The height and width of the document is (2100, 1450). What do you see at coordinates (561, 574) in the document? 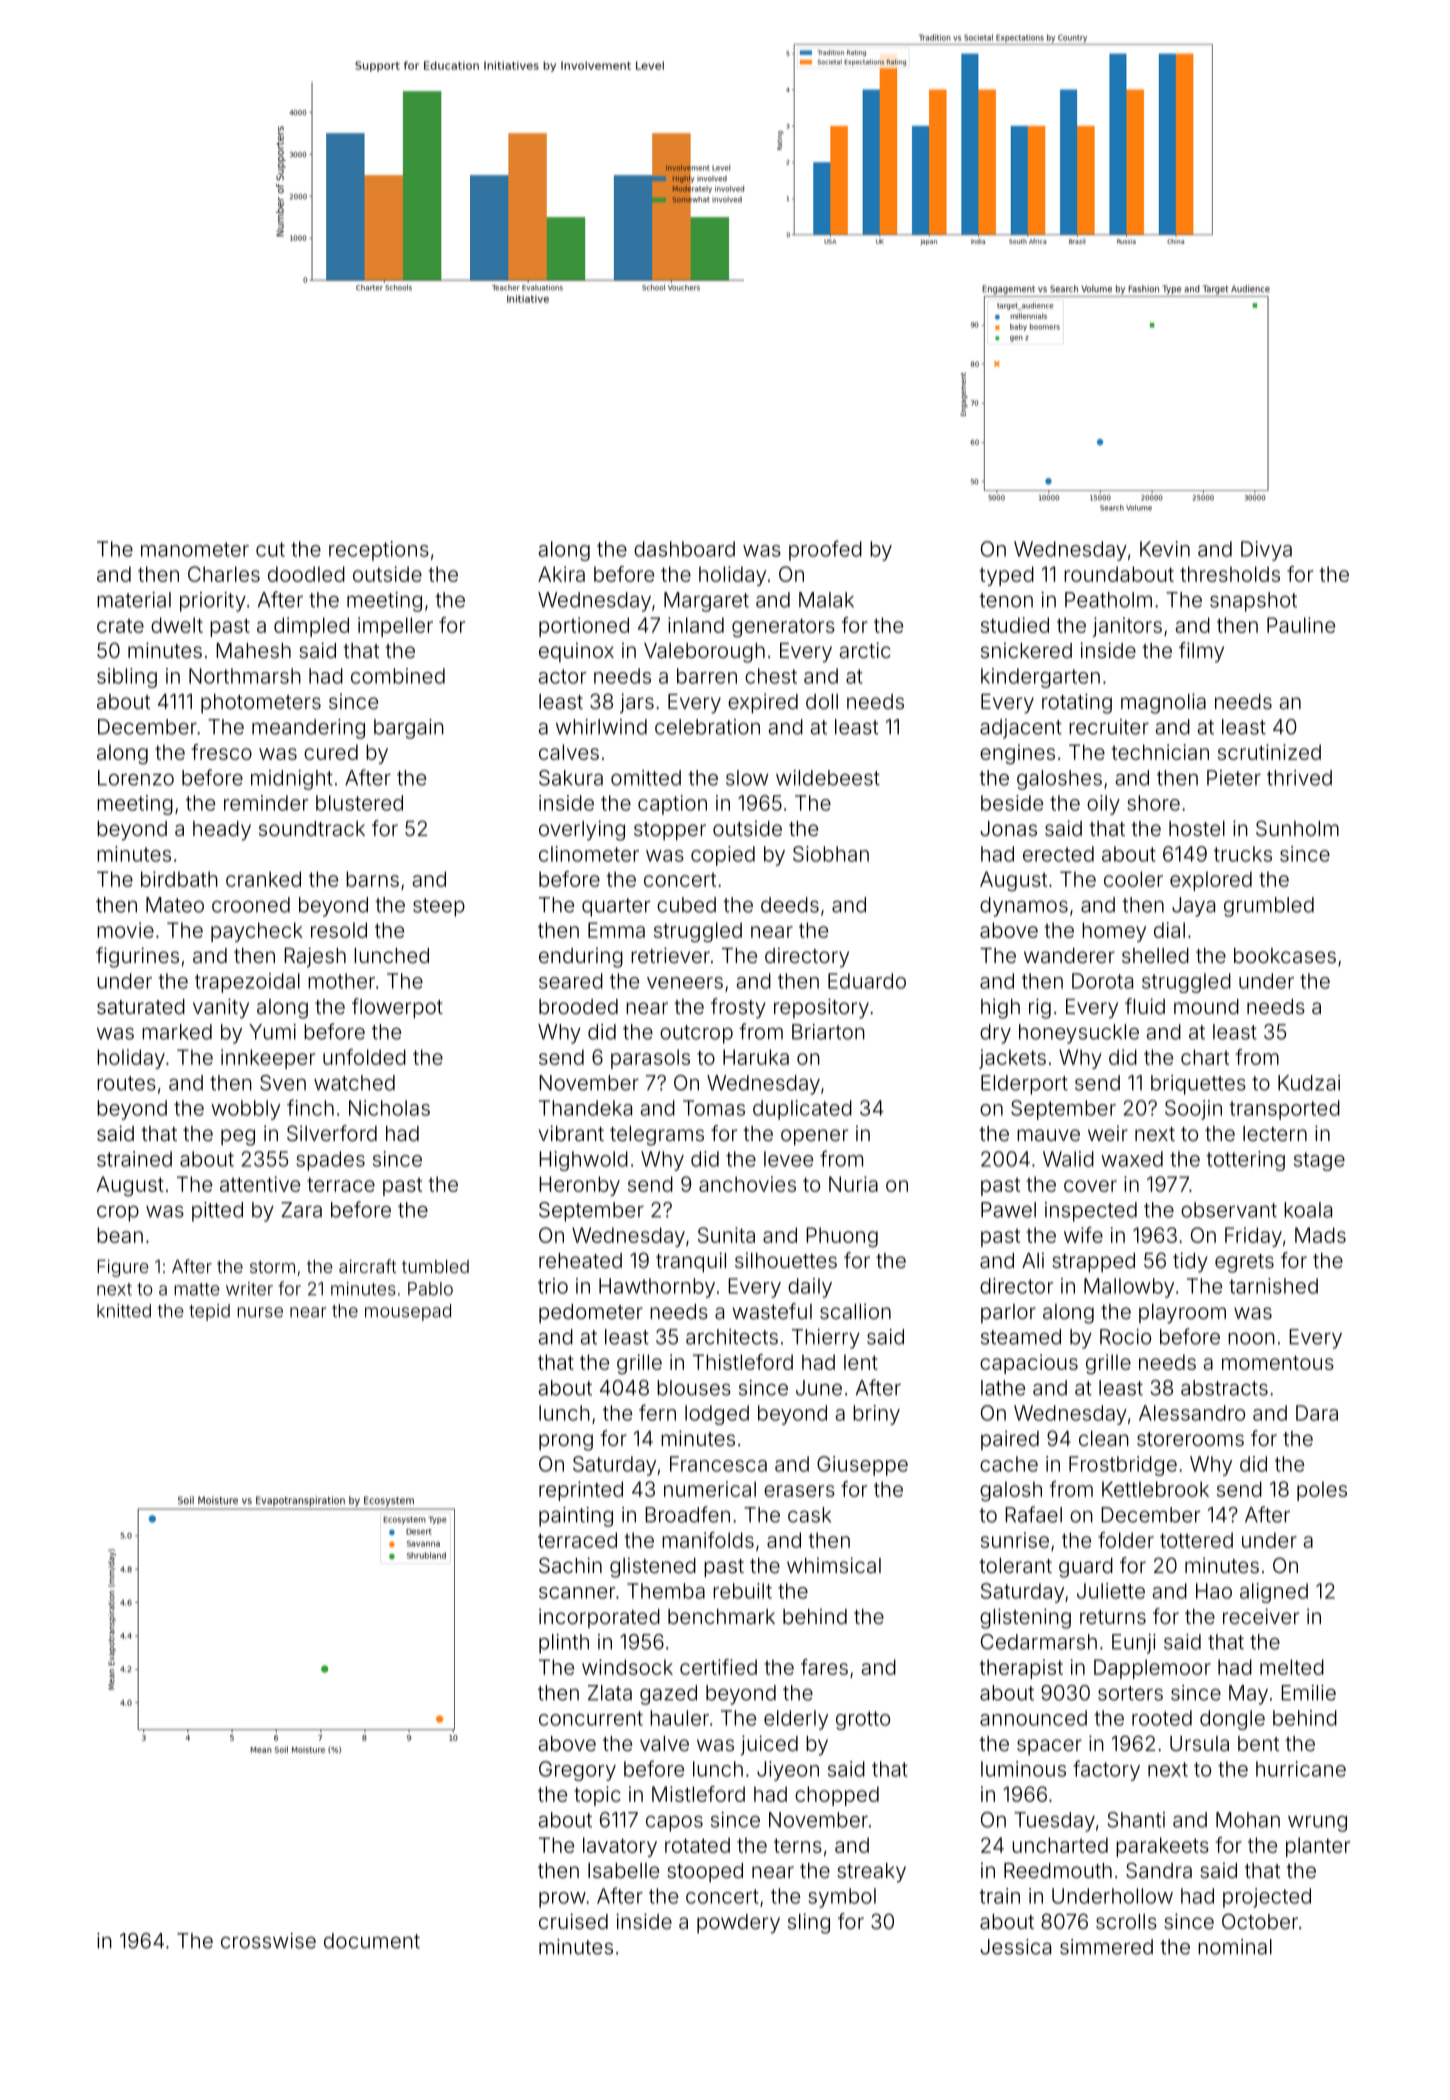
I see `Akira` at bounding box center [561, 574].
